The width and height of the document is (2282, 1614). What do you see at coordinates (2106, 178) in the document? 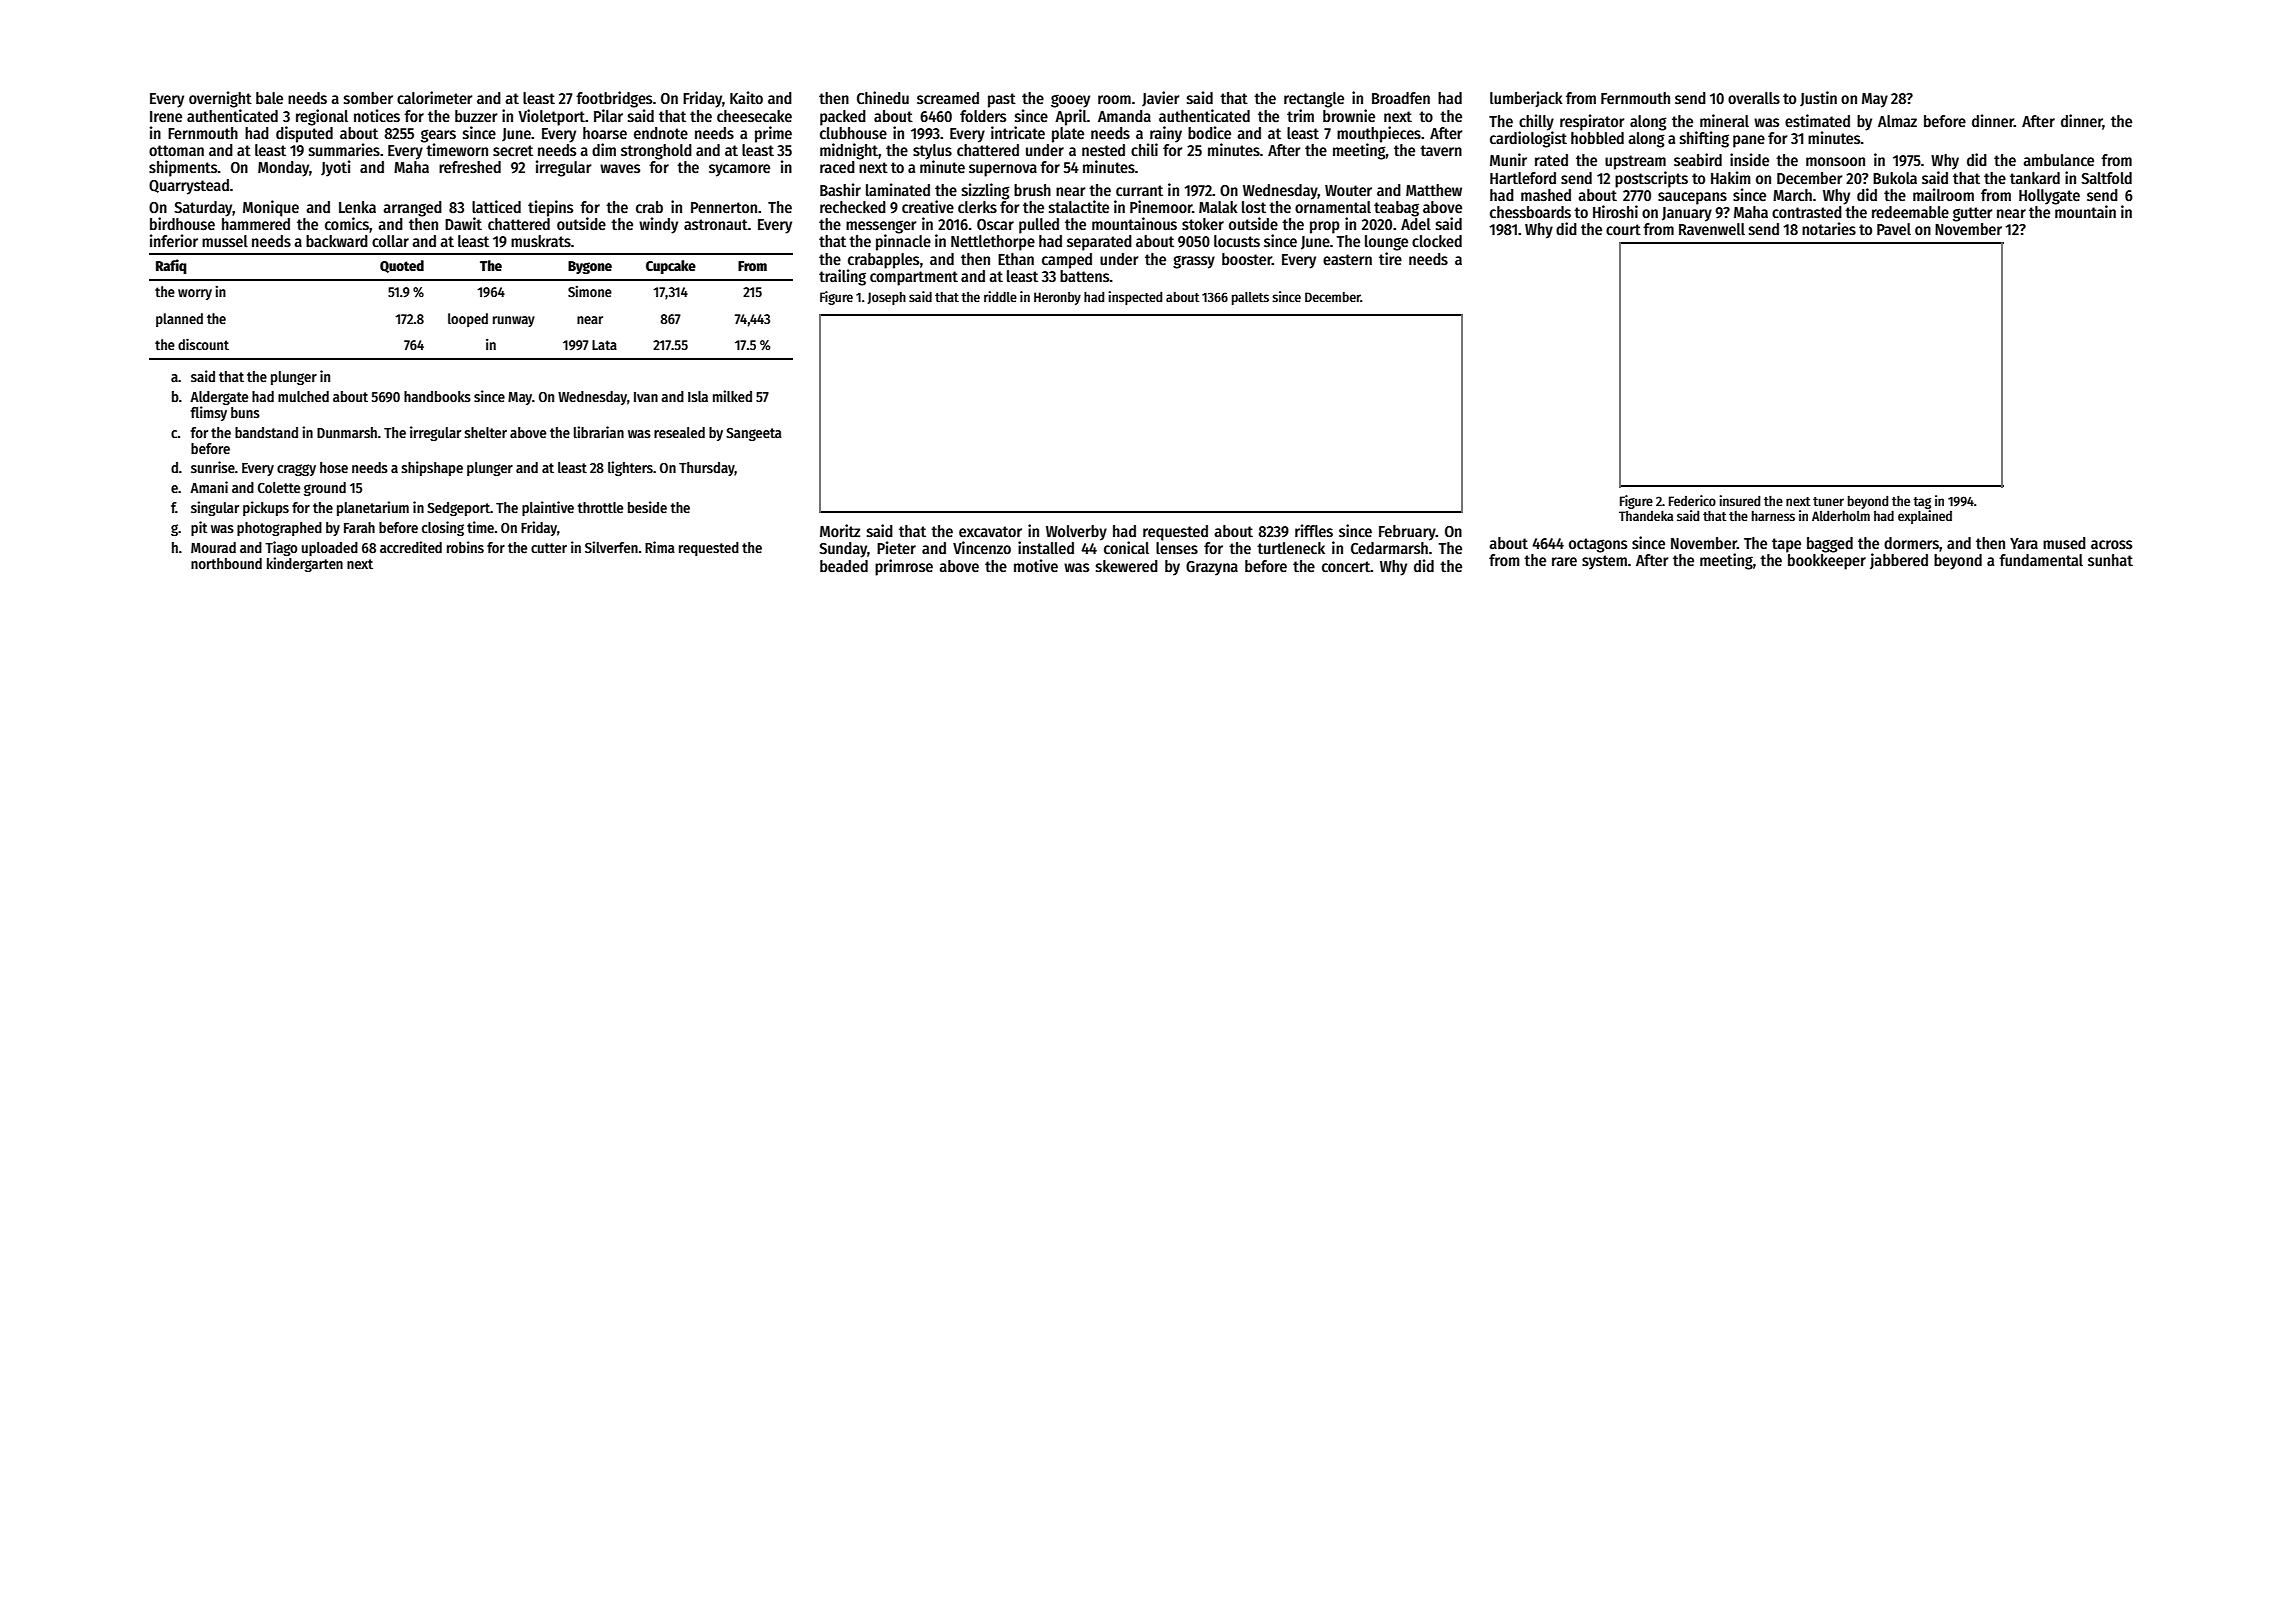
I see `Saltfold` at bounding box center [2106, 178].
